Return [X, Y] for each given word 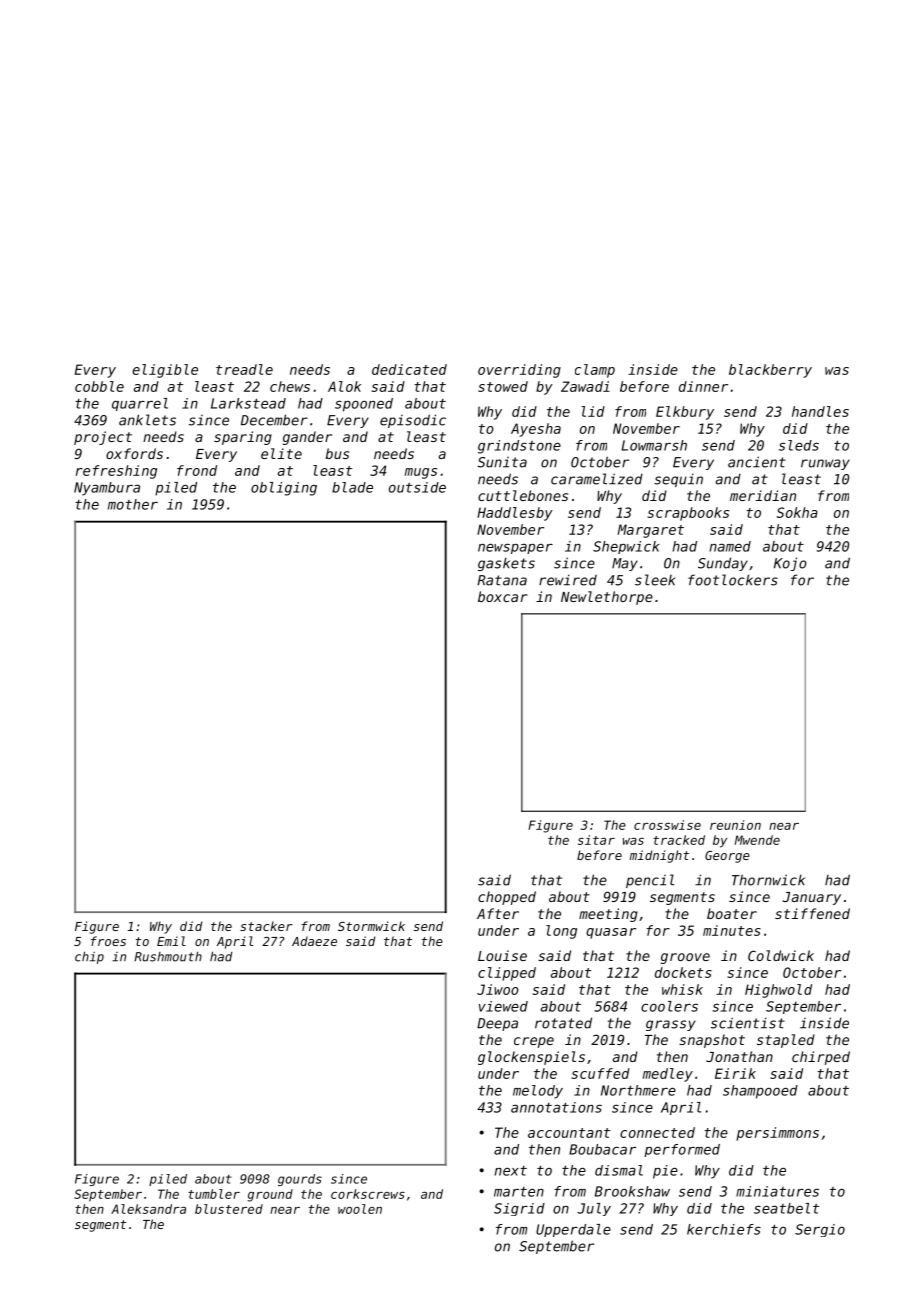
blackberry [770, 371]
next [511, 1171]
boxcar [503, 596]
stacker [266, 926]
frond [197, 470]
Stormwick [371, 926]
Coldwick [781, 955]
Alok [344, 386]
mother [133, 504]
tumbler [214, 1194]
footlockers [733, 580]
